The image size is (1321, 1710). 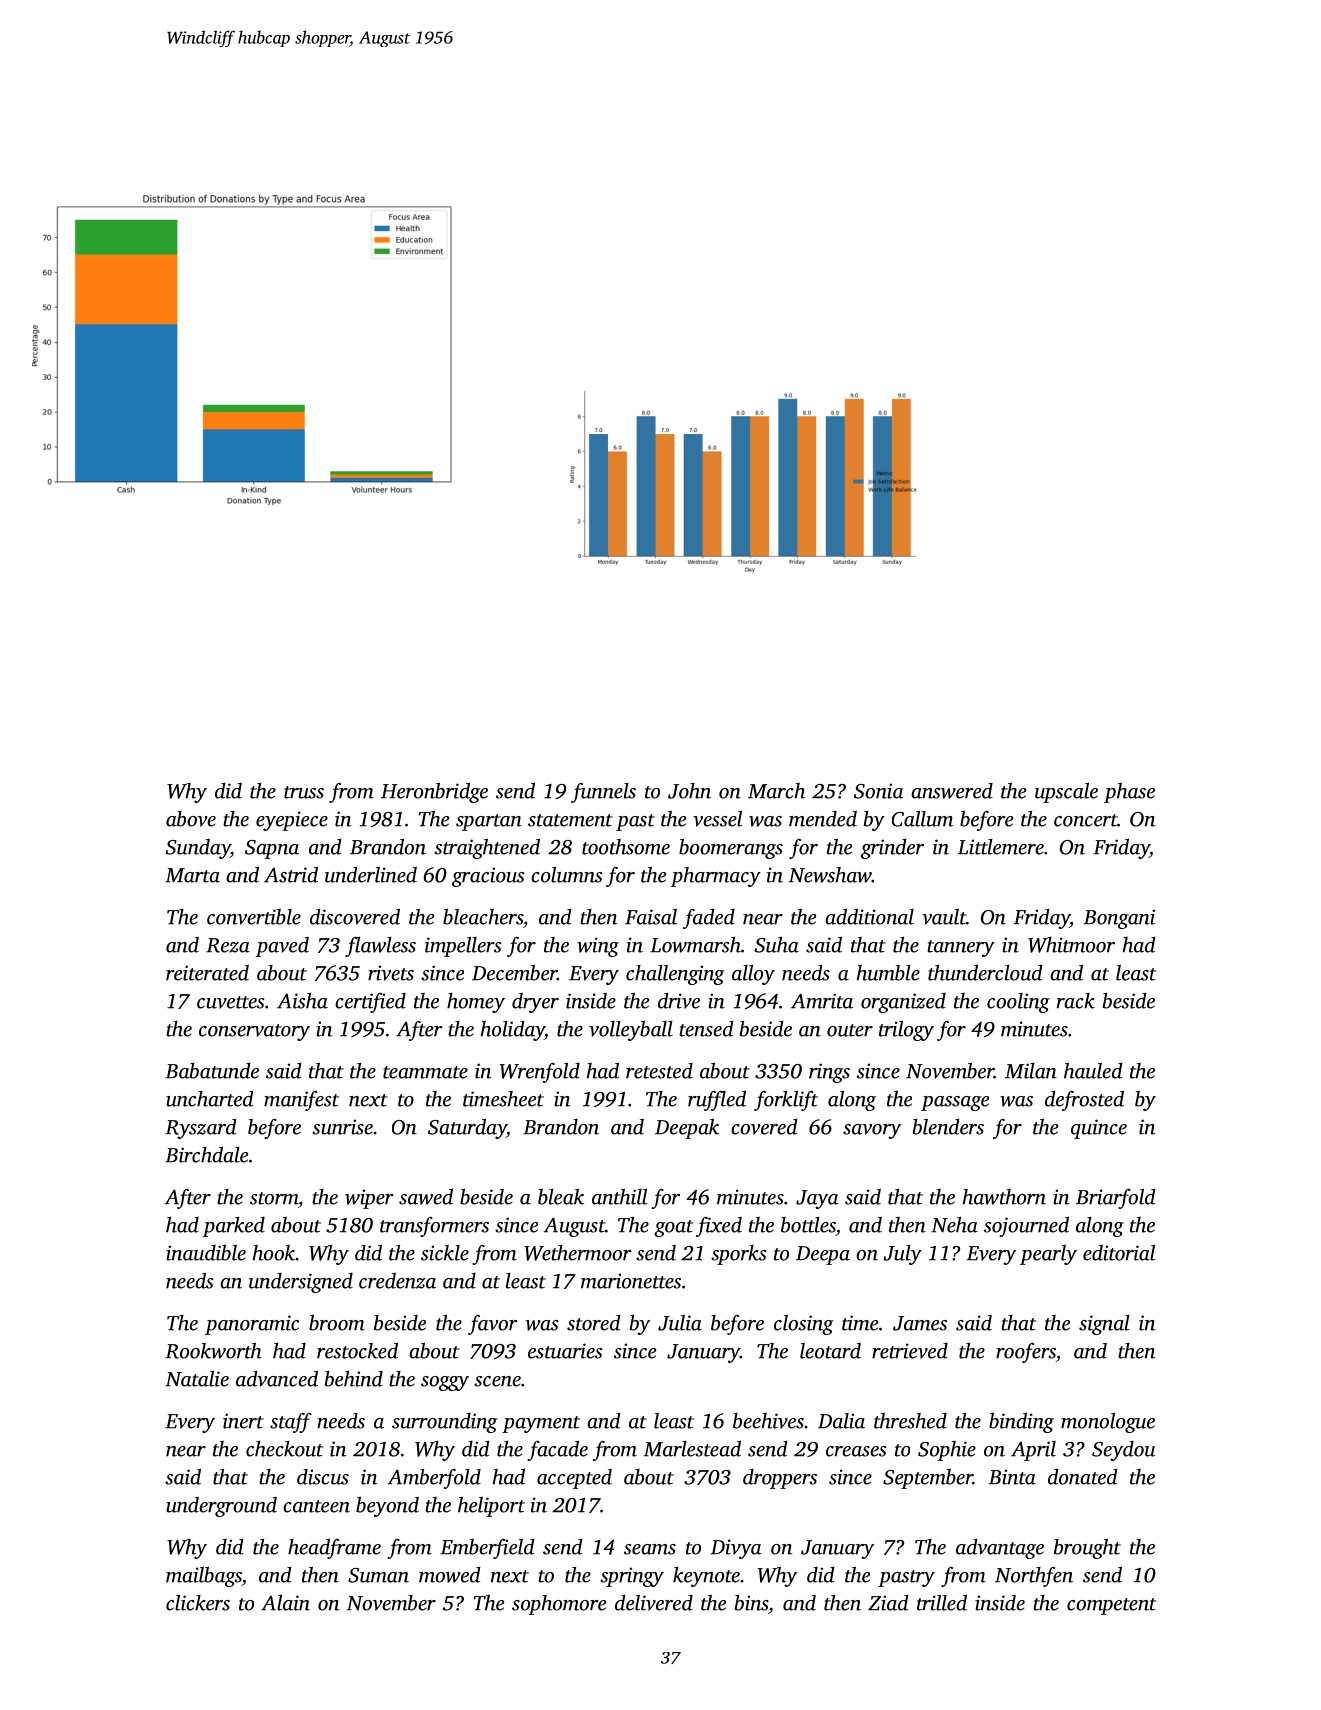 I want to click on Heronbridge, so click(x=434, y=793).
